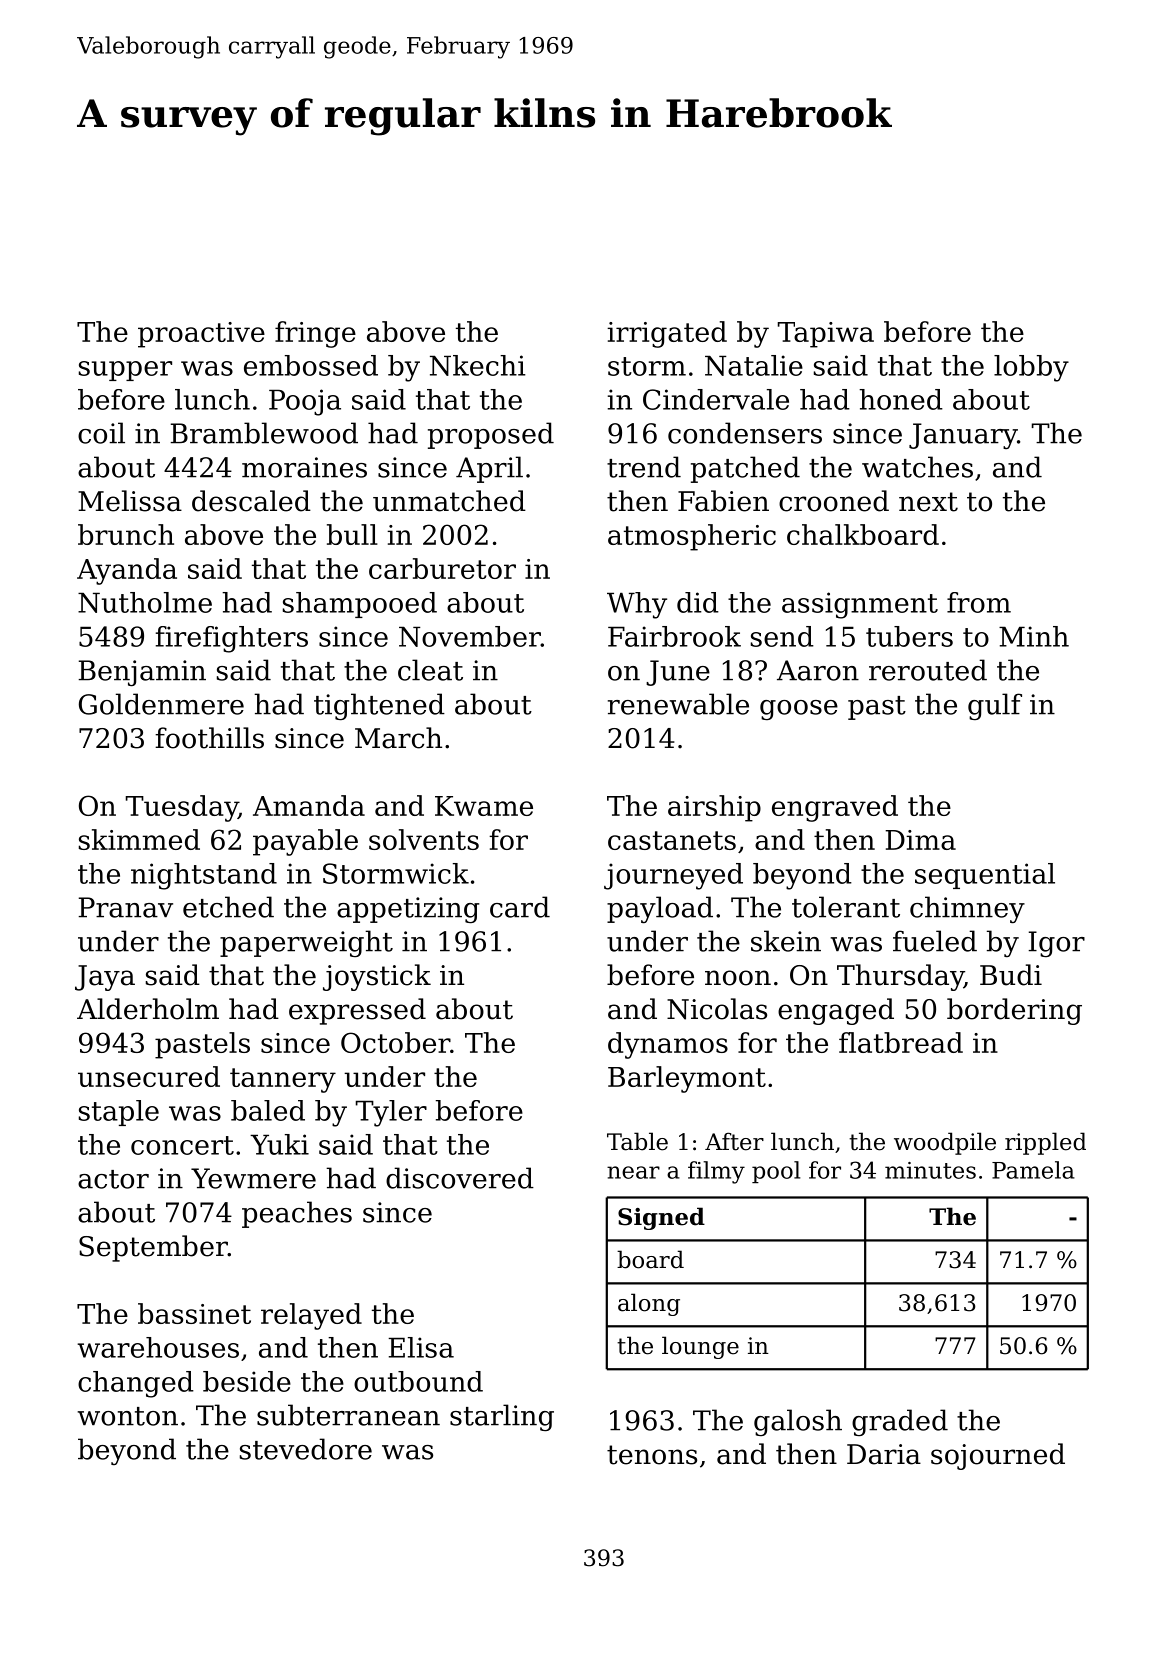 Image resolution: width=1165 pixels, height=1654 pixels. What do you see at coordinates (379, 706) in the image?
I see `tightened` at bounding box center [379, 706].
